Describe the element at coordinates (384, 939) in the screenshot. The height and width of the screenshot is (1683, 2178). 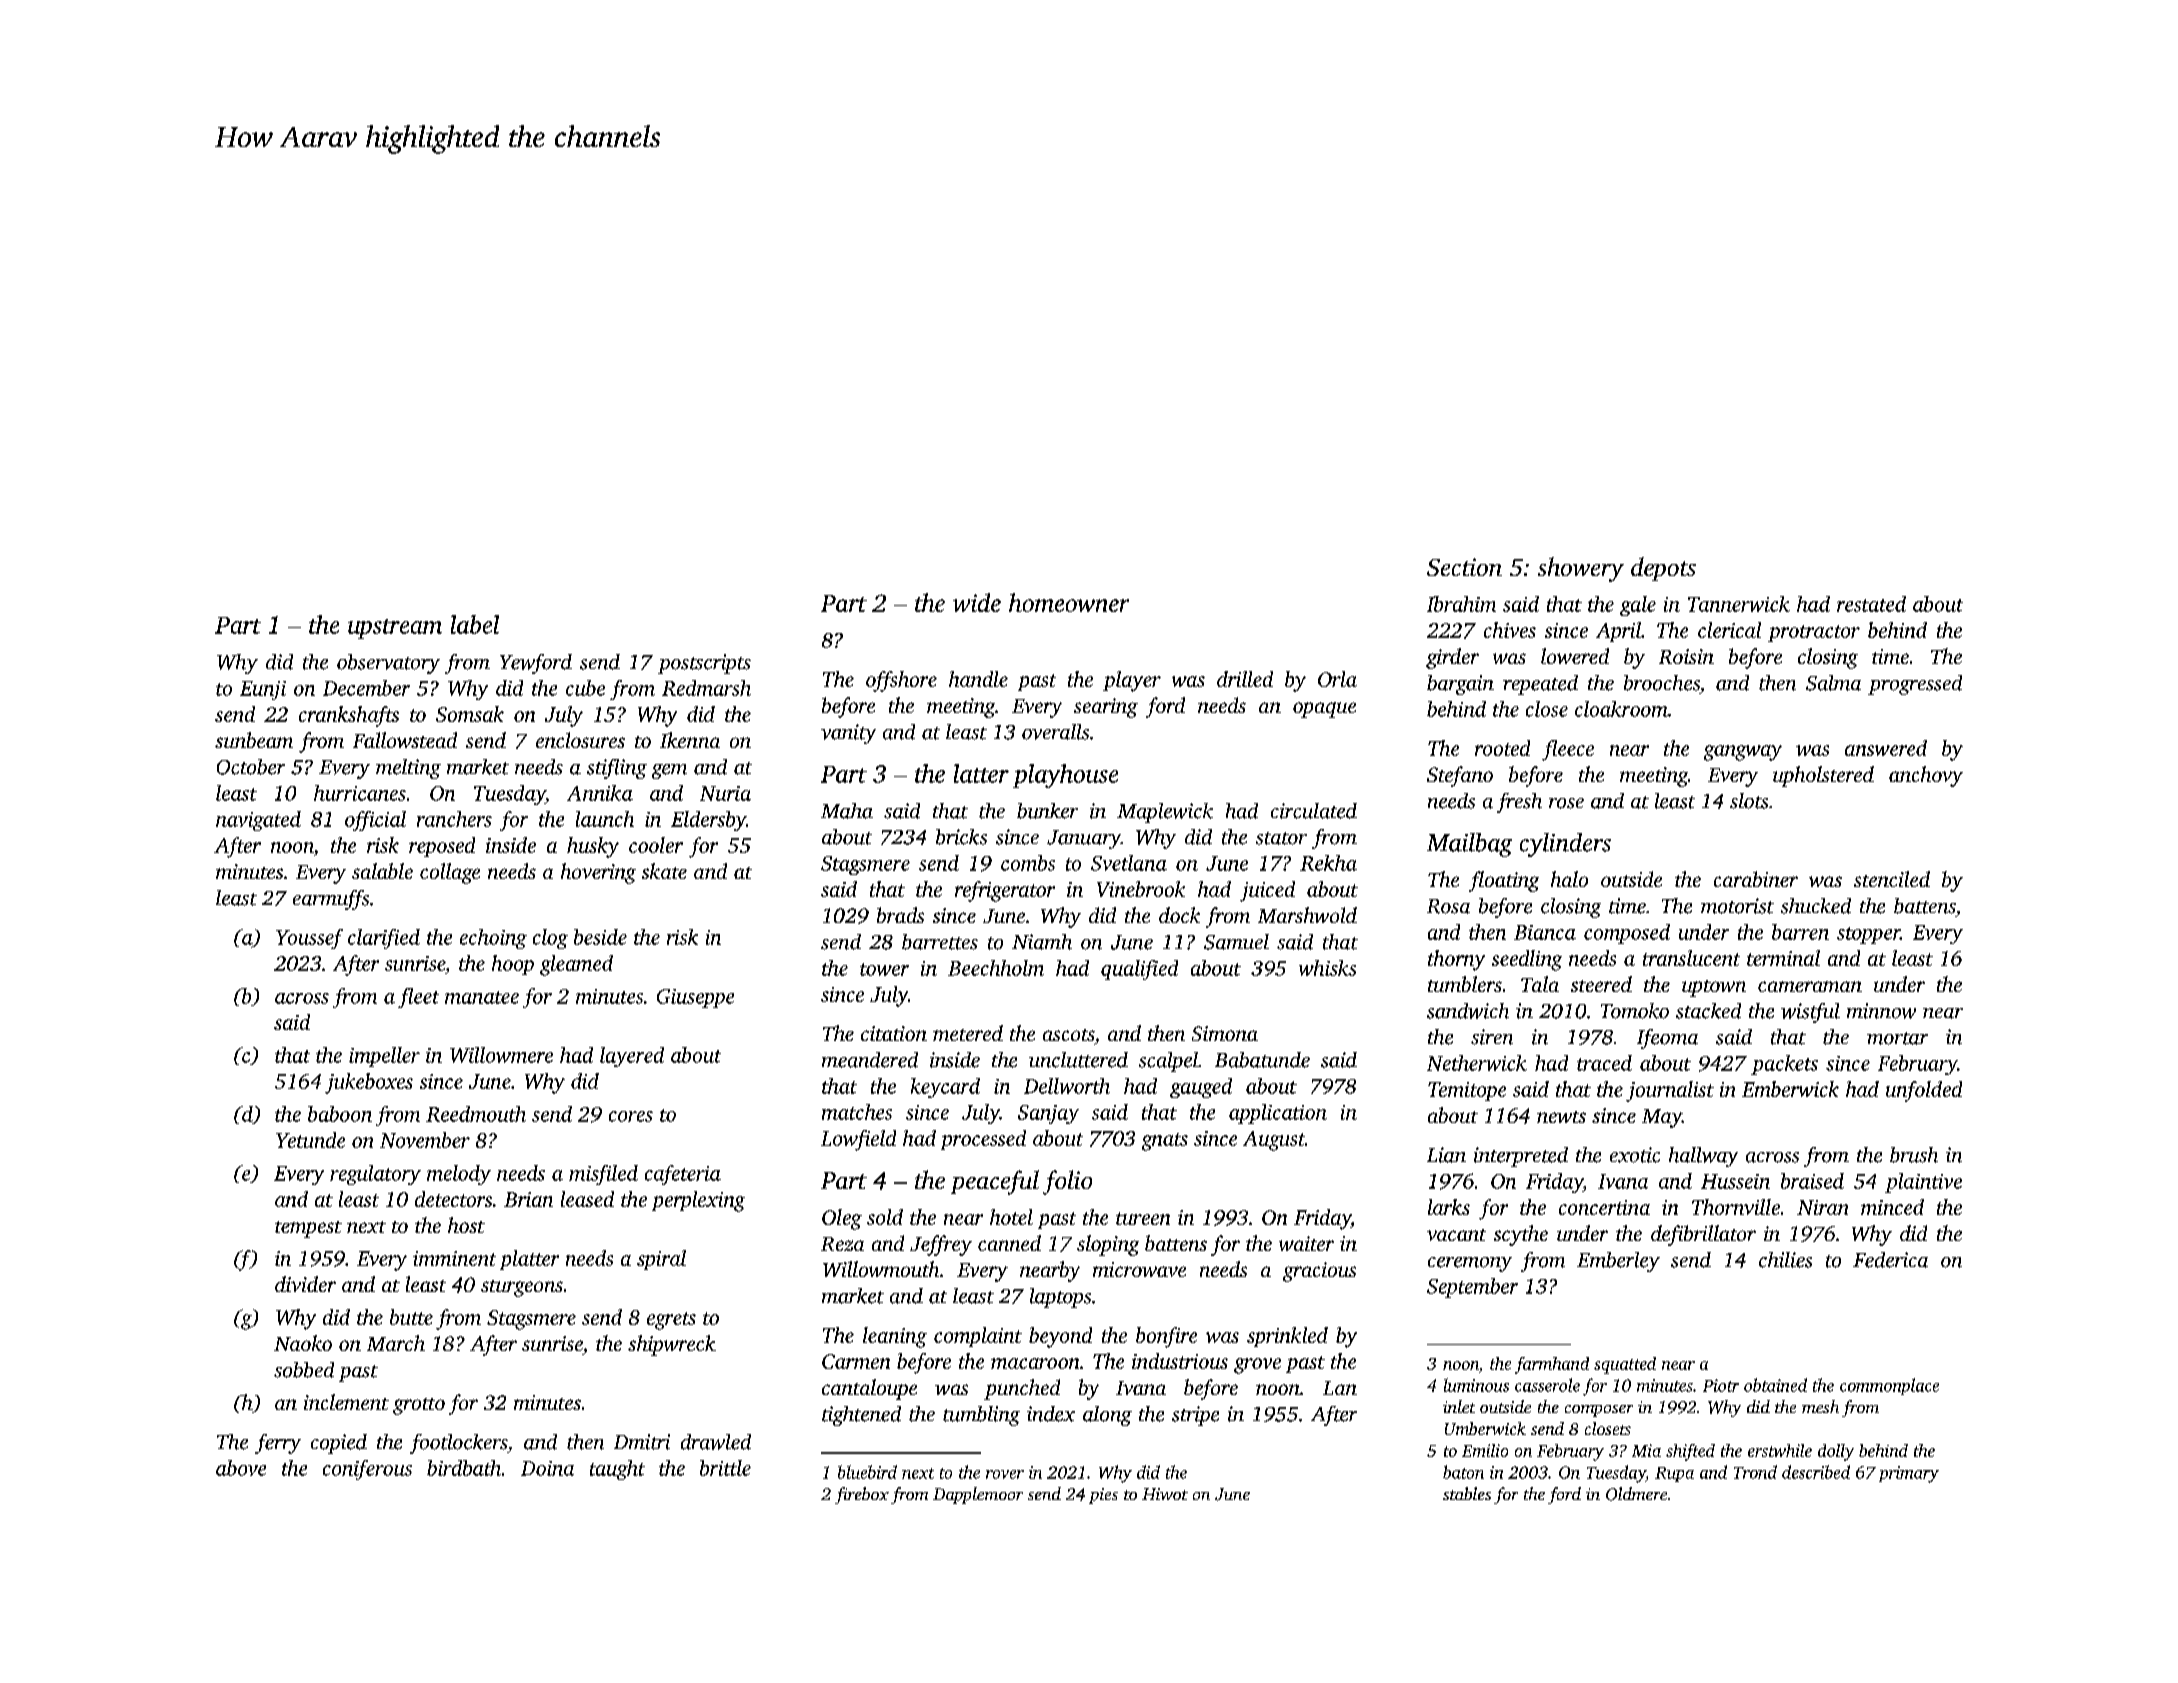
I see `clarified` at that location.
